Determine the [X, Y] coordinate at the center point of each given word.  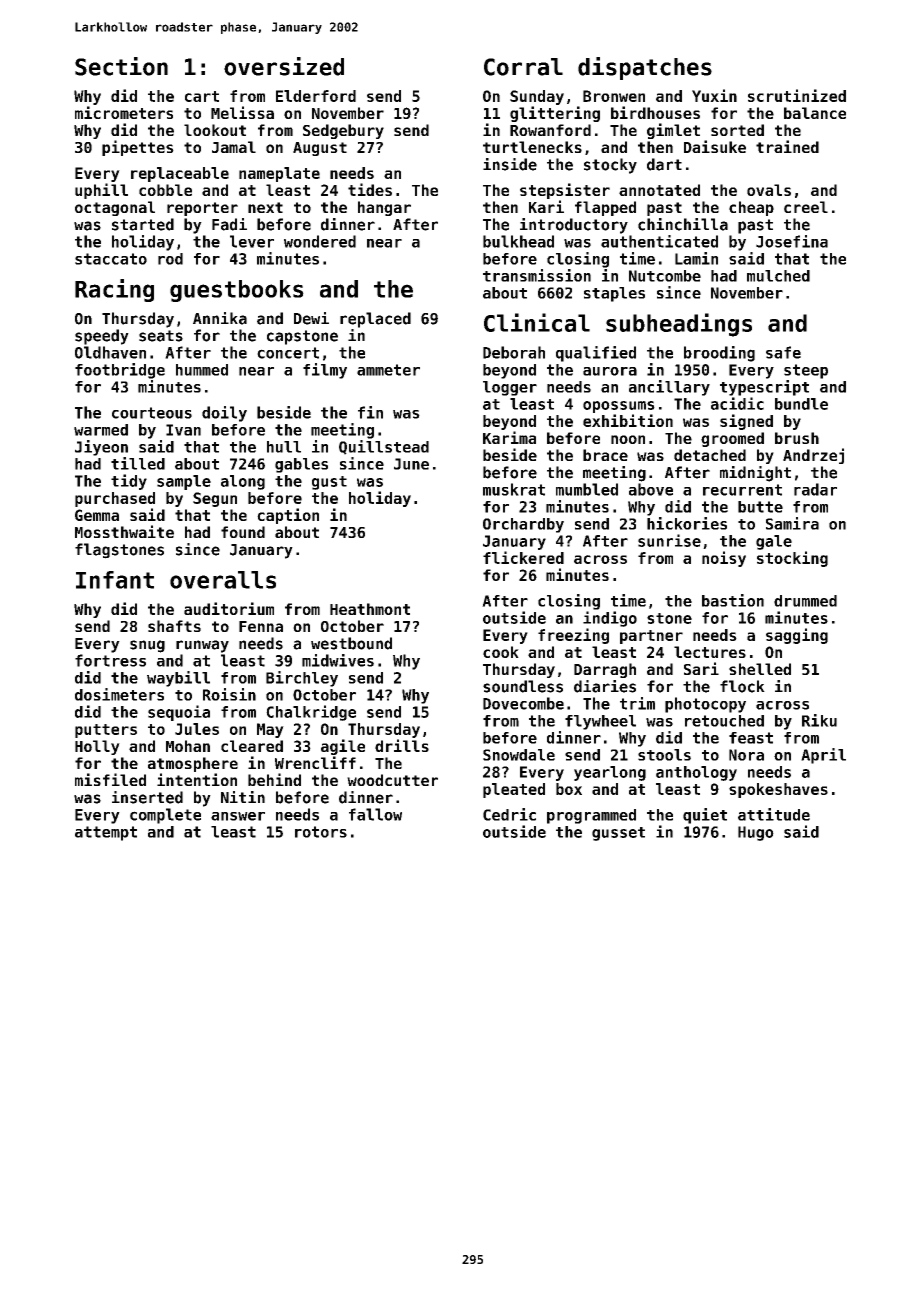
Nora [746, 755]
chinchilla [683, 224]
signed [746, 422]
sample [184, 482]
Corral [523, 67]
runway [202, 646]
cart [202, 96]
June [411, 464]
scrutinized [797, 95]
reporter [202, 209]
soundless [523, 686]
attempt [106, 833]
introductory [574, 226]
